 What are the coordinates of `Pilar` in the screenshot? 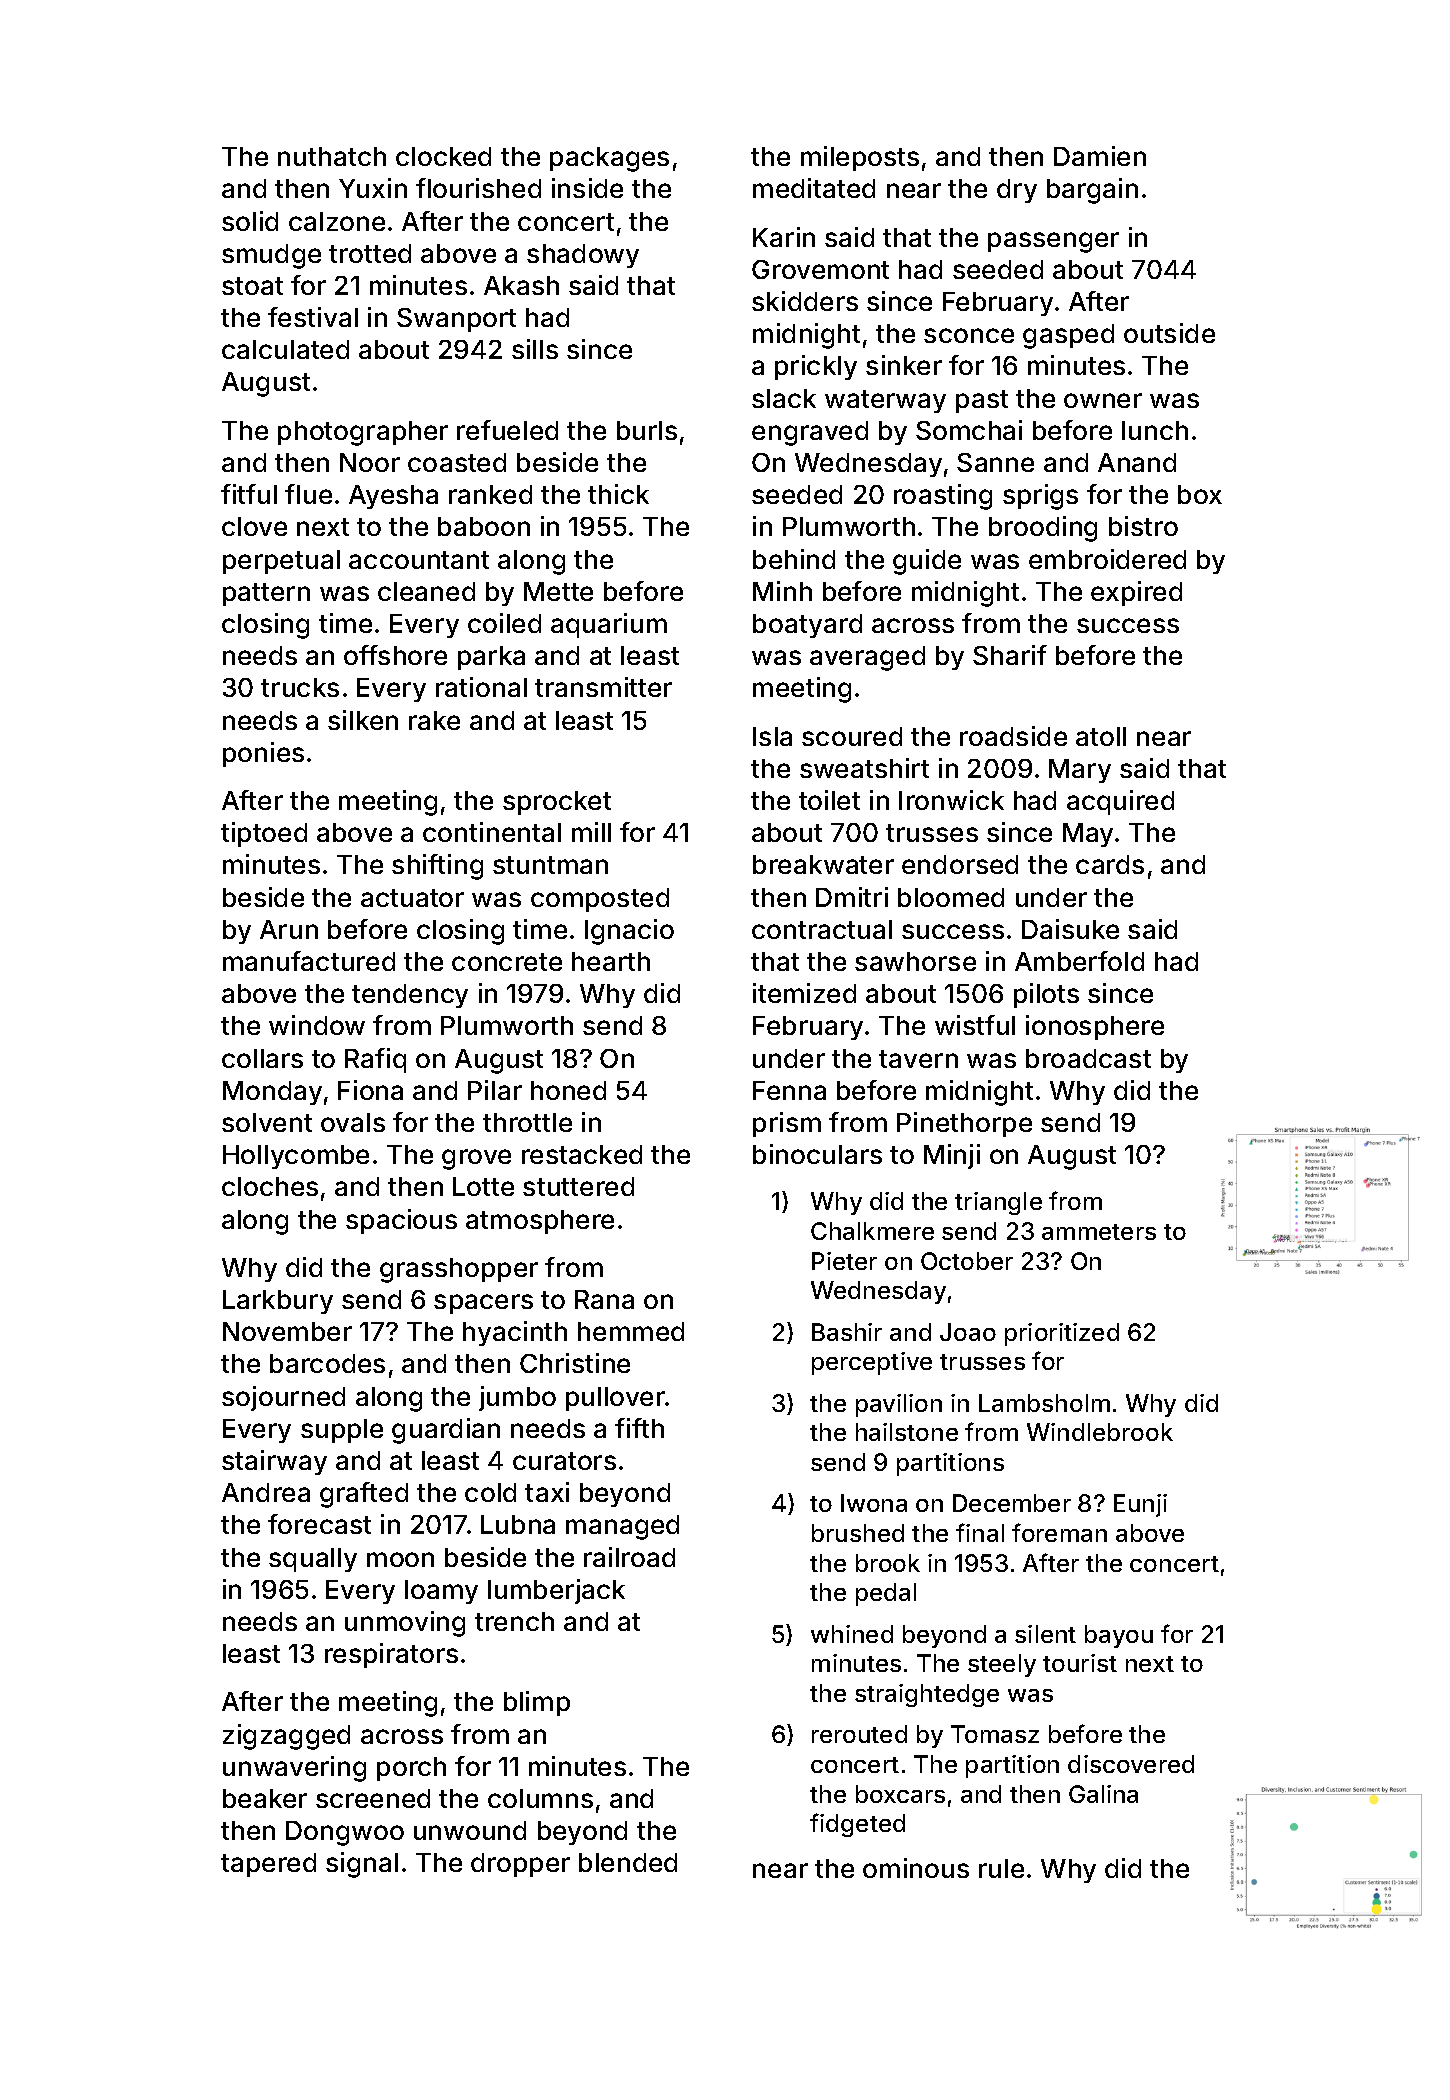 It's located at (495, 1090).
